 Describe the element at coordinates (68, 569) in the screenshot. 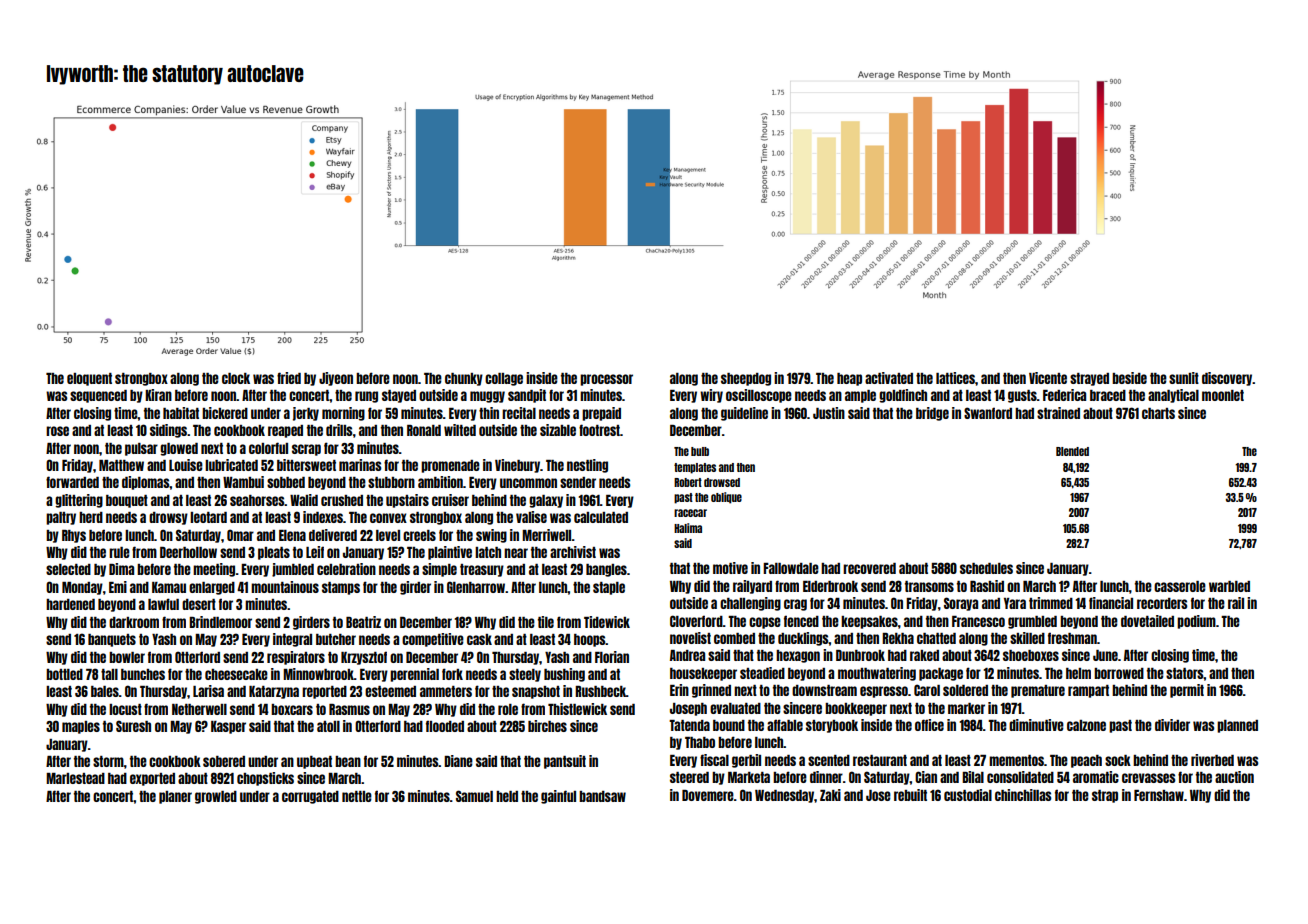

I see `selected` at that location.
